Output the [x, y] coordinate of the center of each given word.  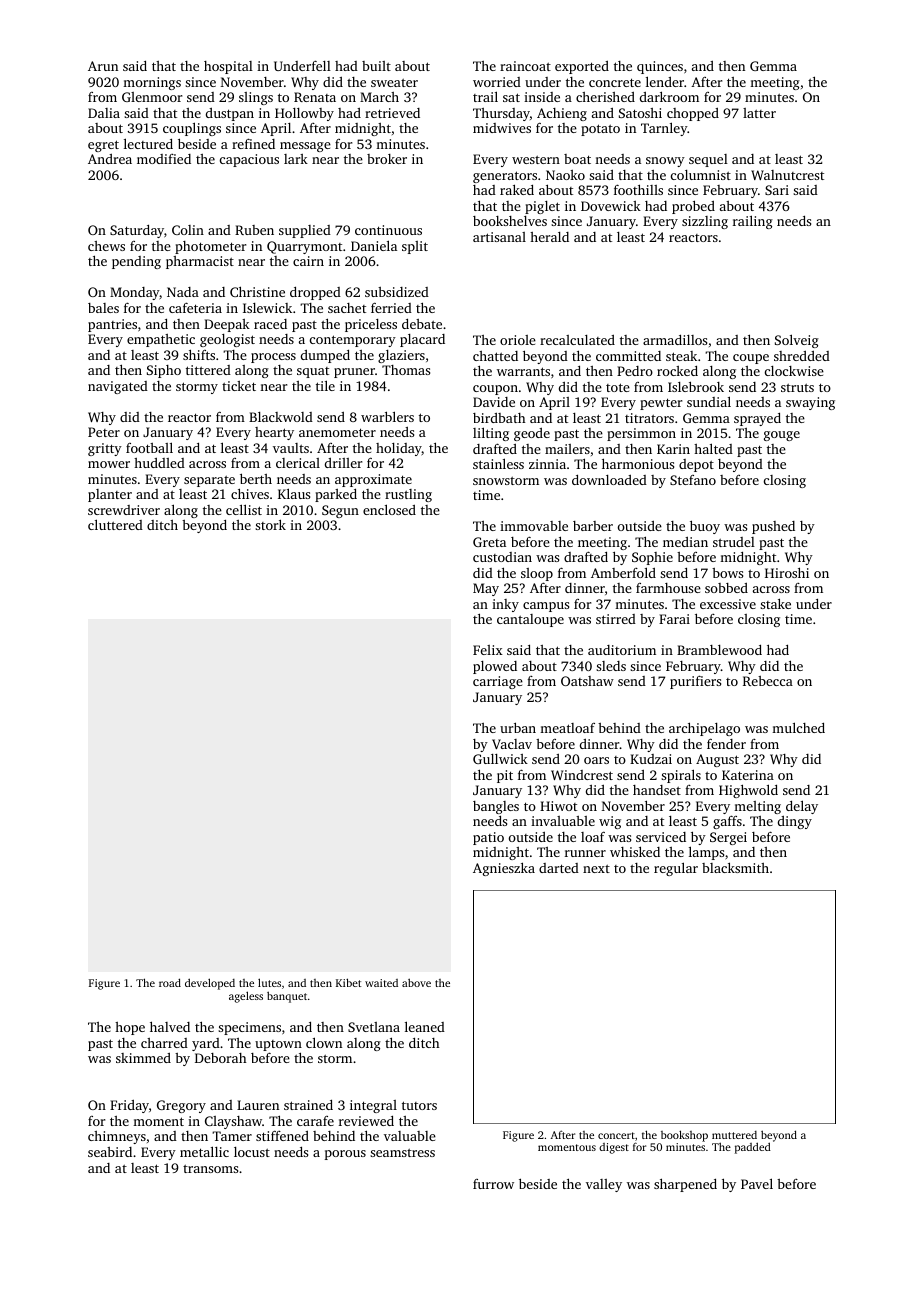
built [376, 66]
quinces [660, 67]
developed [210, 984]
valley [604, 1185]
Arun [103, 66]
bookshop [684, 1136]
